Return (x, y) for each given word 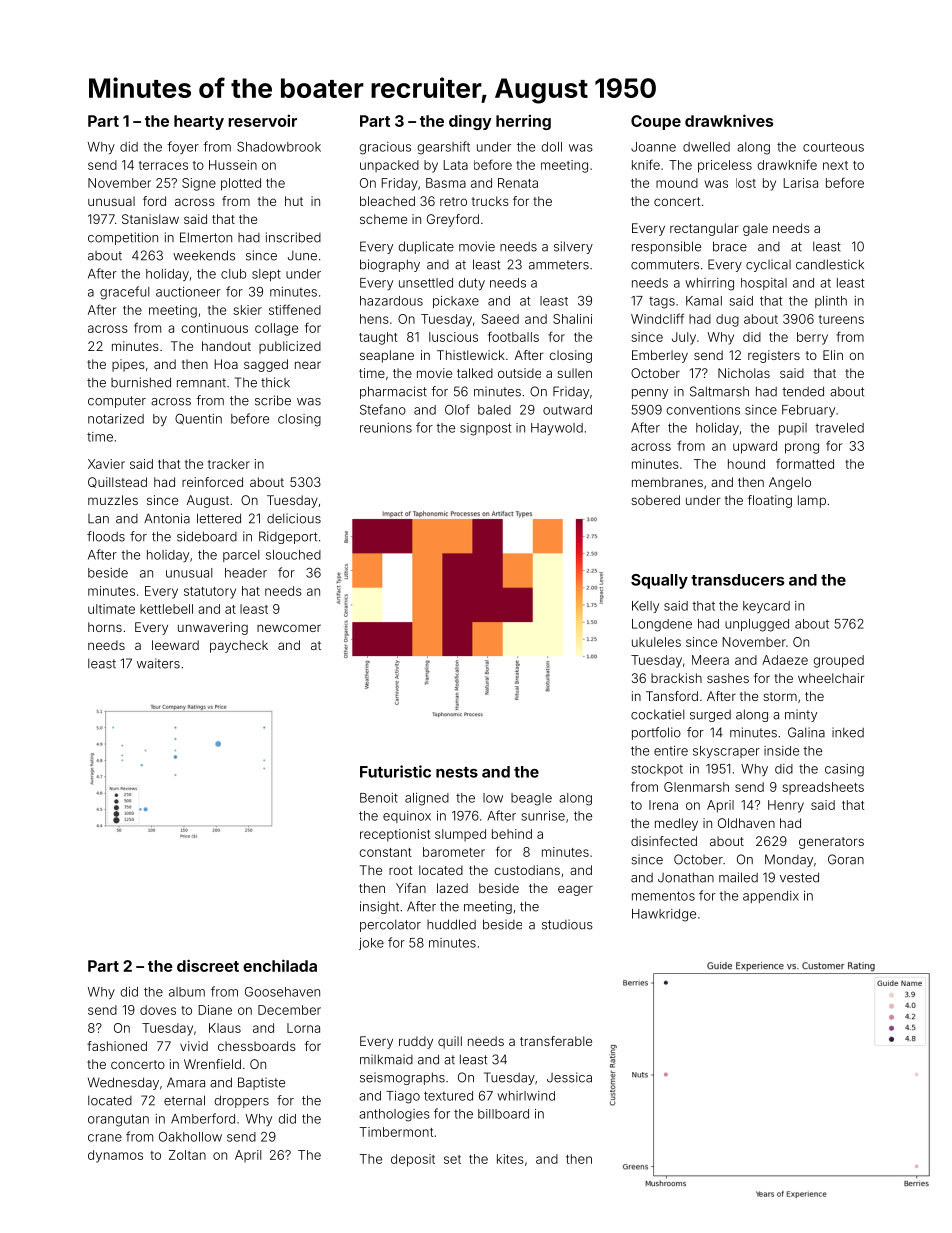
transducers (737, 580)
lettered (219, 518)
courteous (833, 147)
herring (523, 122)
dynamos (115, 1156)
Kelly (645, 607)
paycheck (239, 646)
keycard (766, 607)
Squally (659, 581)
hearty (199, 122)
